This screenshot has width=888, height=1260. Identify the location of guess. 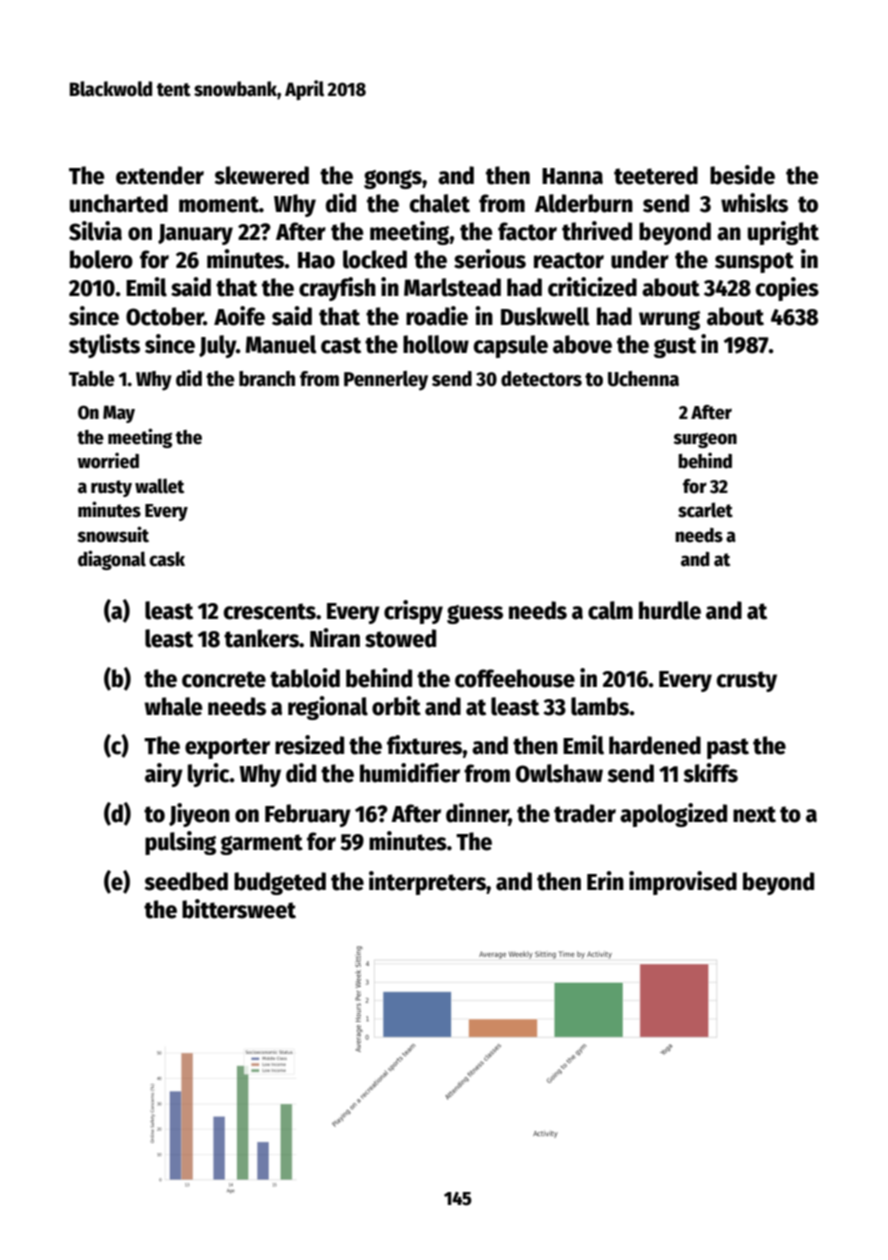
(475, 614).
